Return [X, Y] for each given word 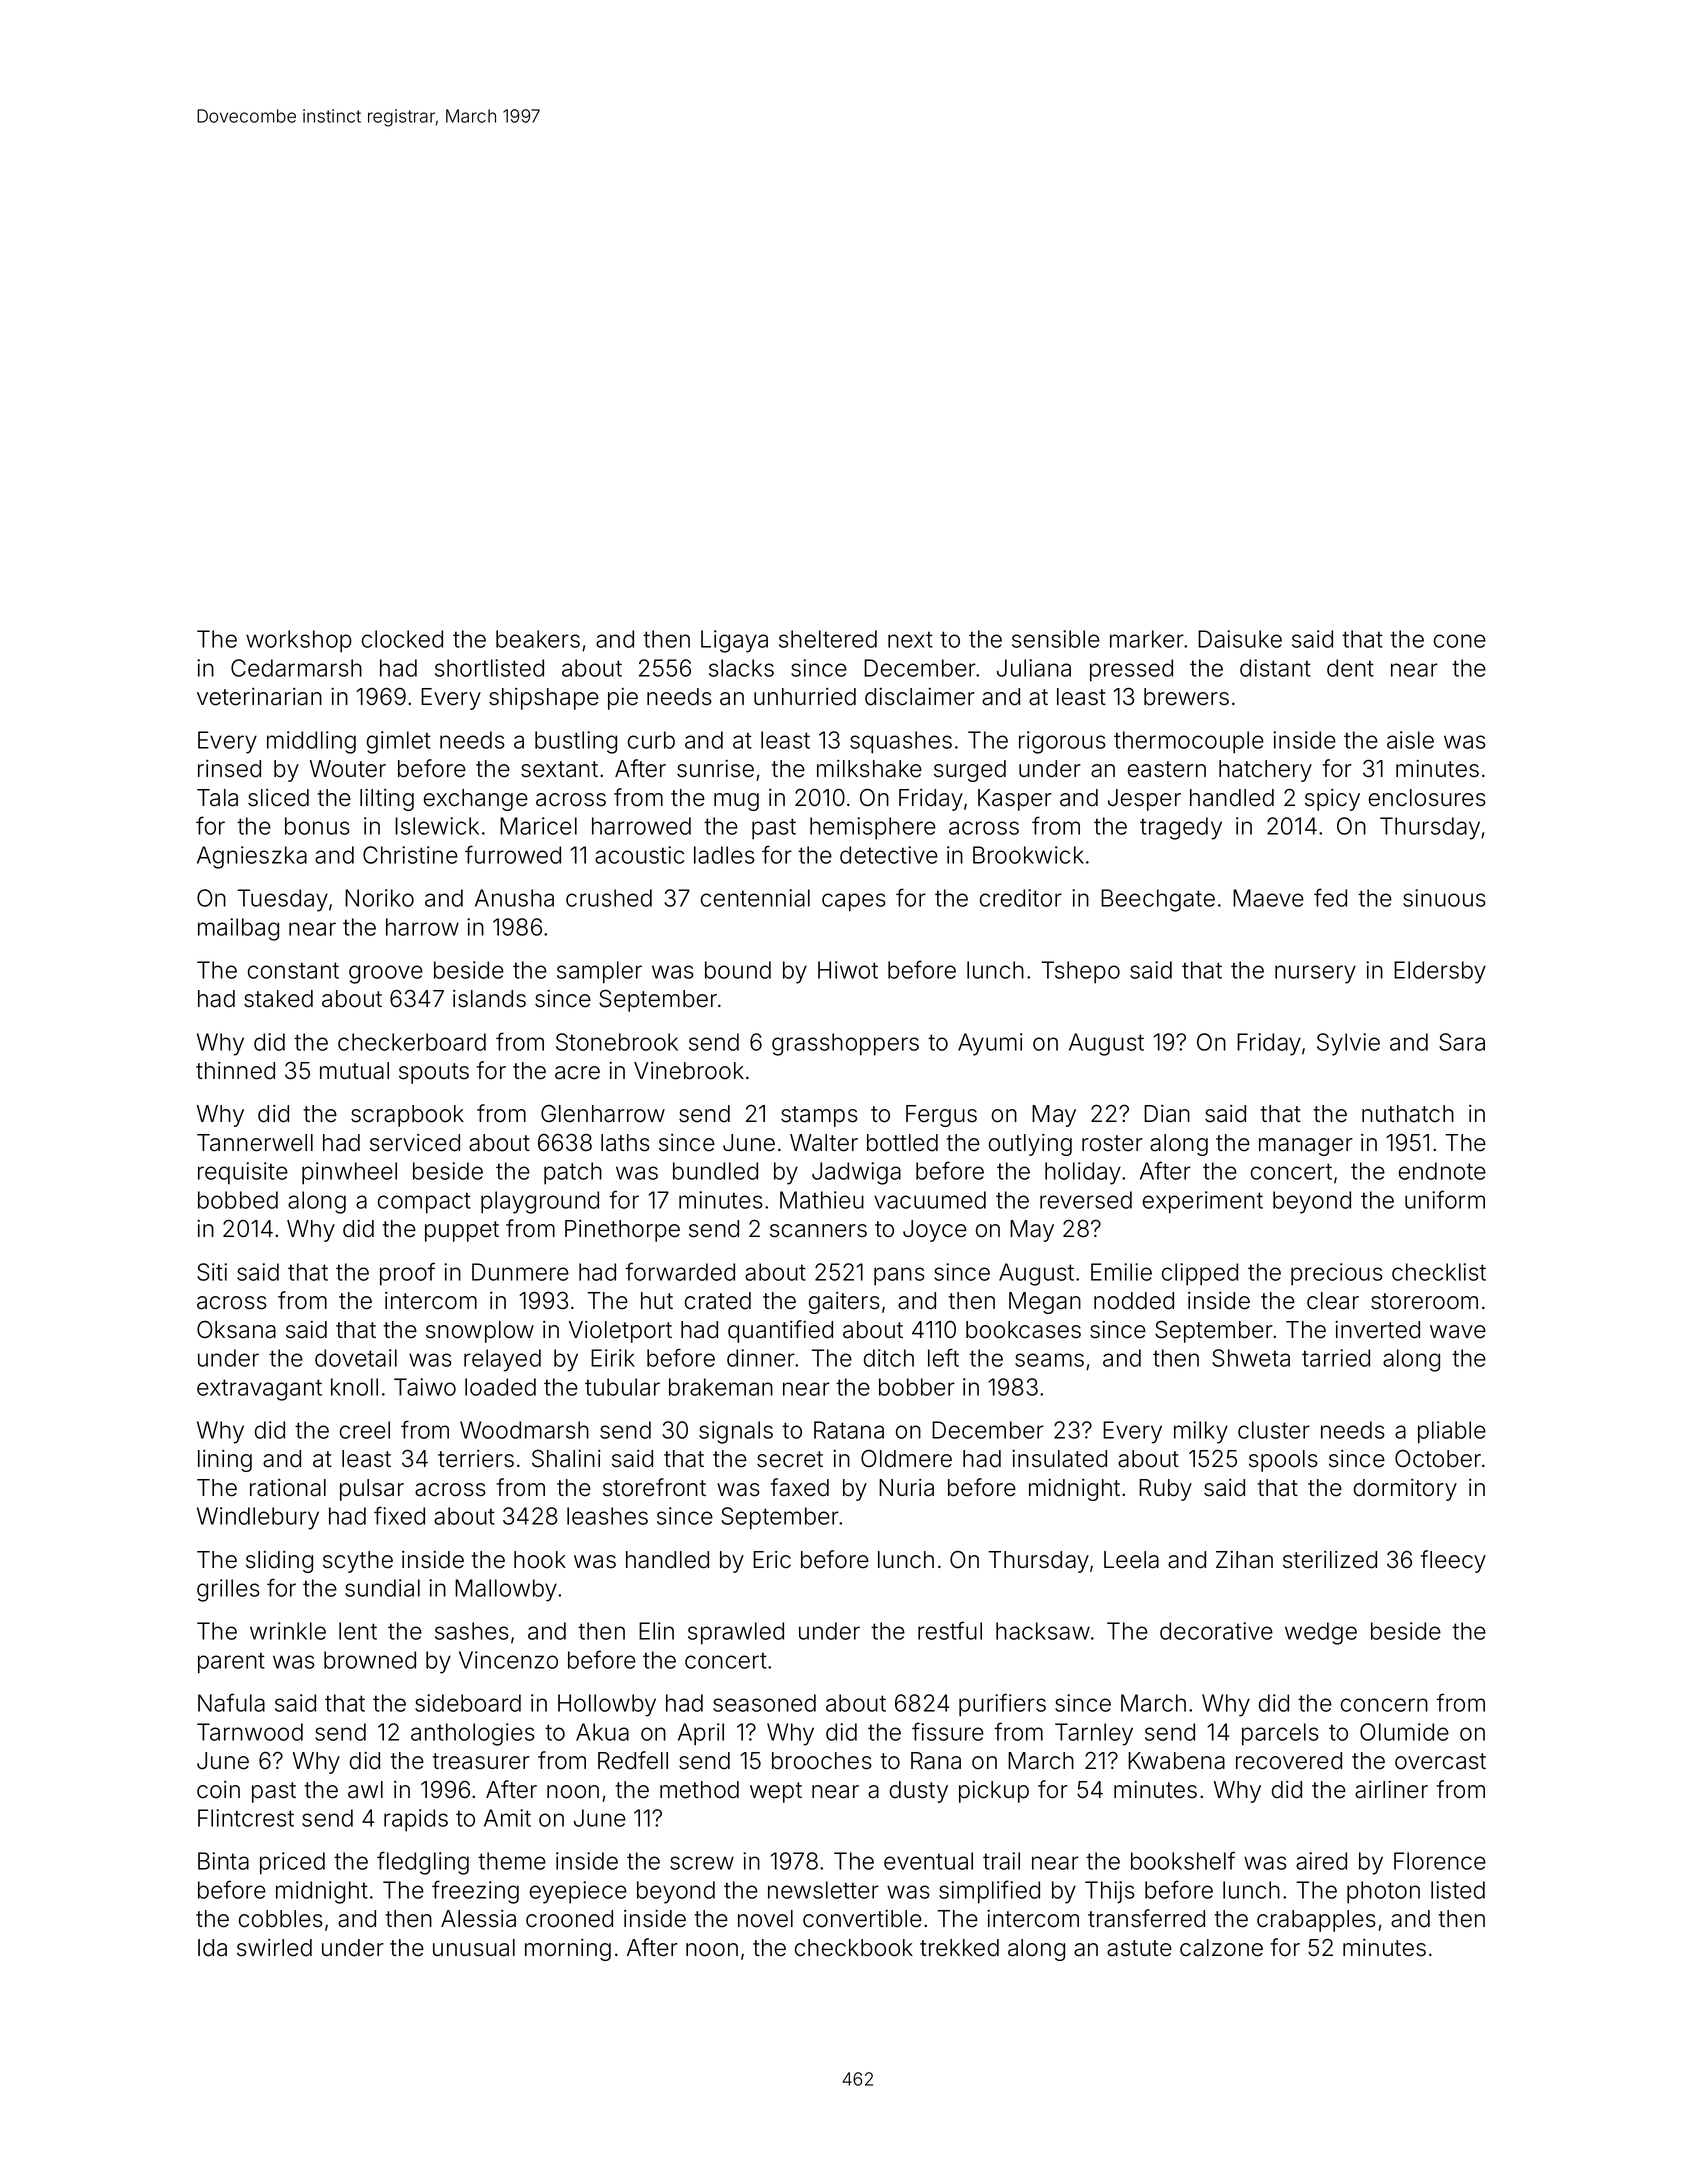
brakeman [721, 1387]
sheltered [828, 639]
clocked [402, 639]
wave [1458, 1332]
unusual [474, 1948]
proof [407, 1274]
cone [1460, 641]
